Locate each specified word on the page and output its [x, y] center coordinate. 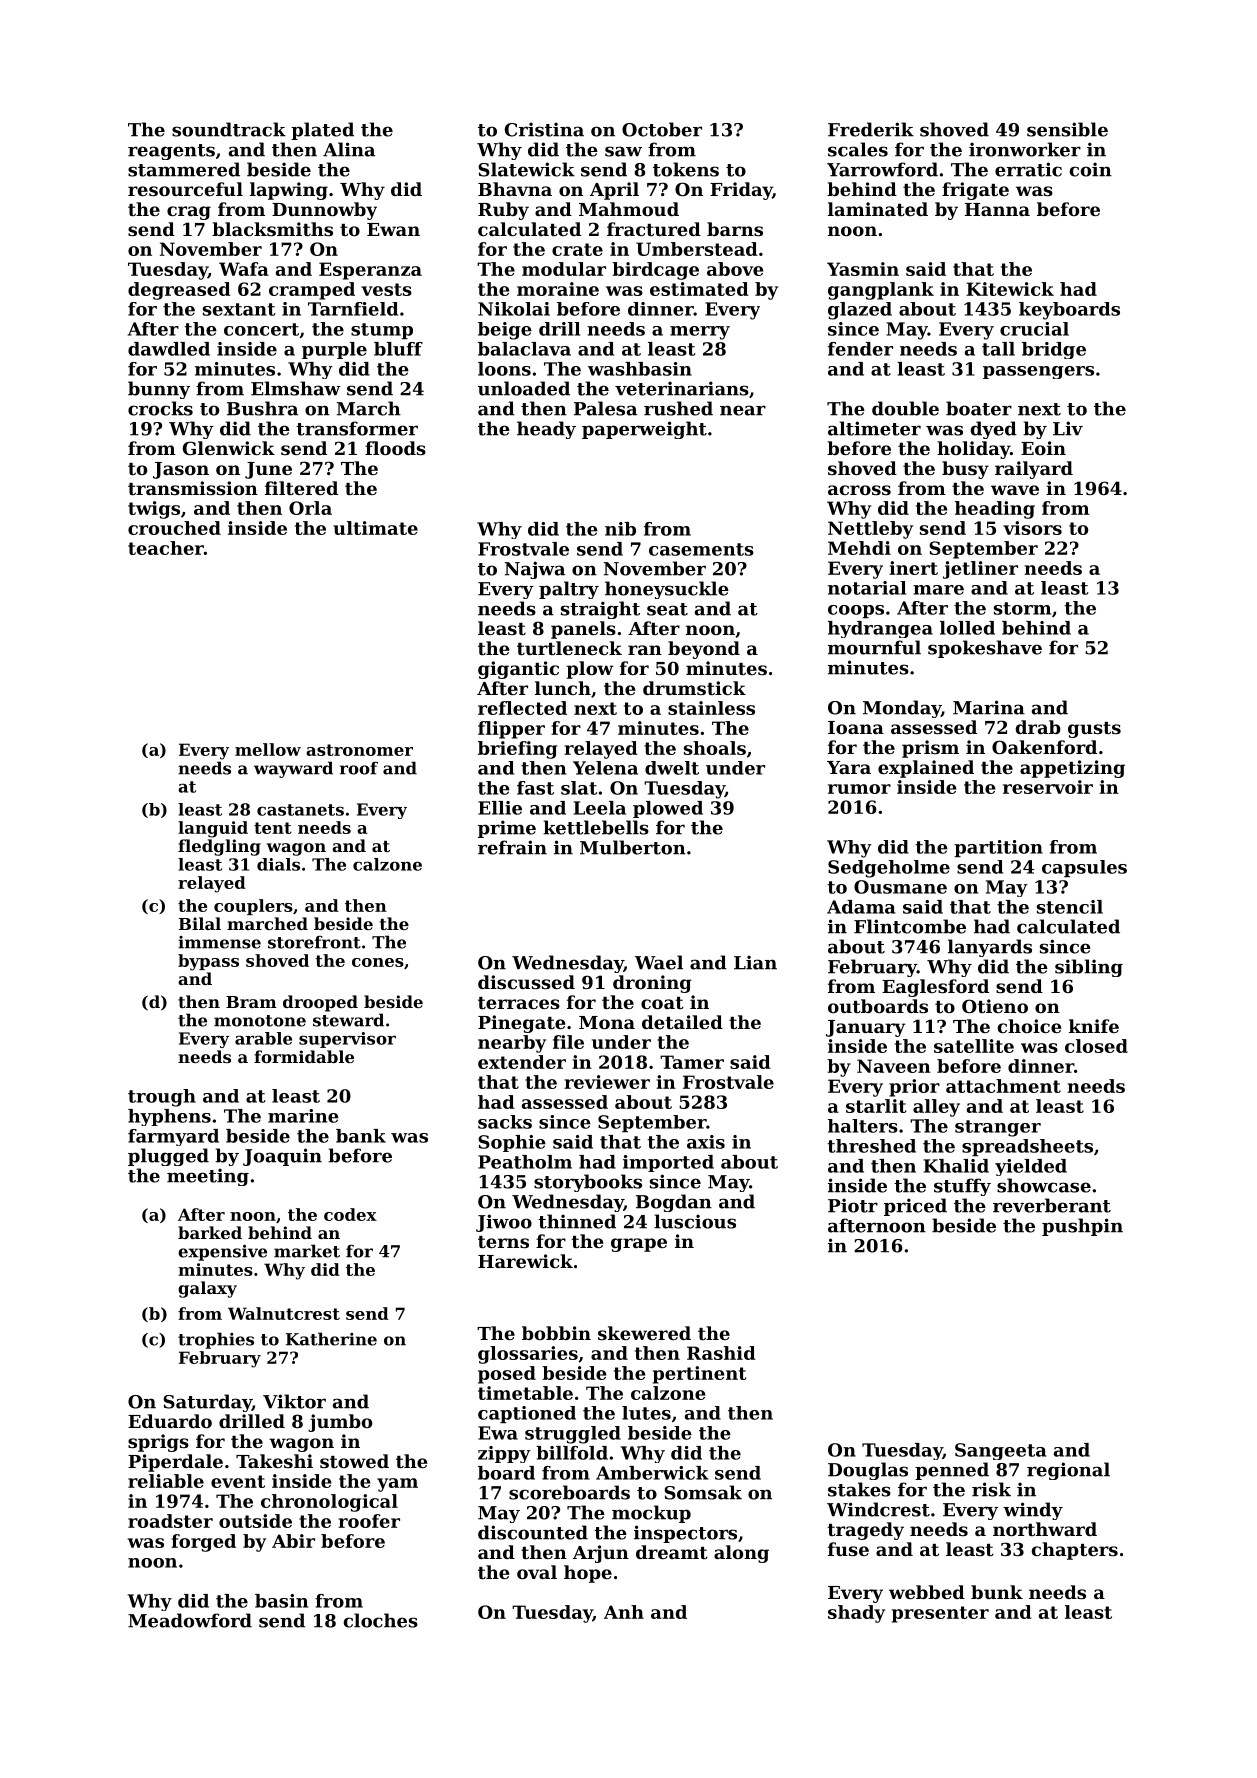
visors [1032, 528]
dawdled [169, 349]
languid [213, 829]
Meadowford [190, 1620]
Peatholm [525, 1162]
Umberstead [697, 249]
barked [210, 1232]
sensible [1067, 129]
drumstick [694, 688]
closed [1096, 1046]
